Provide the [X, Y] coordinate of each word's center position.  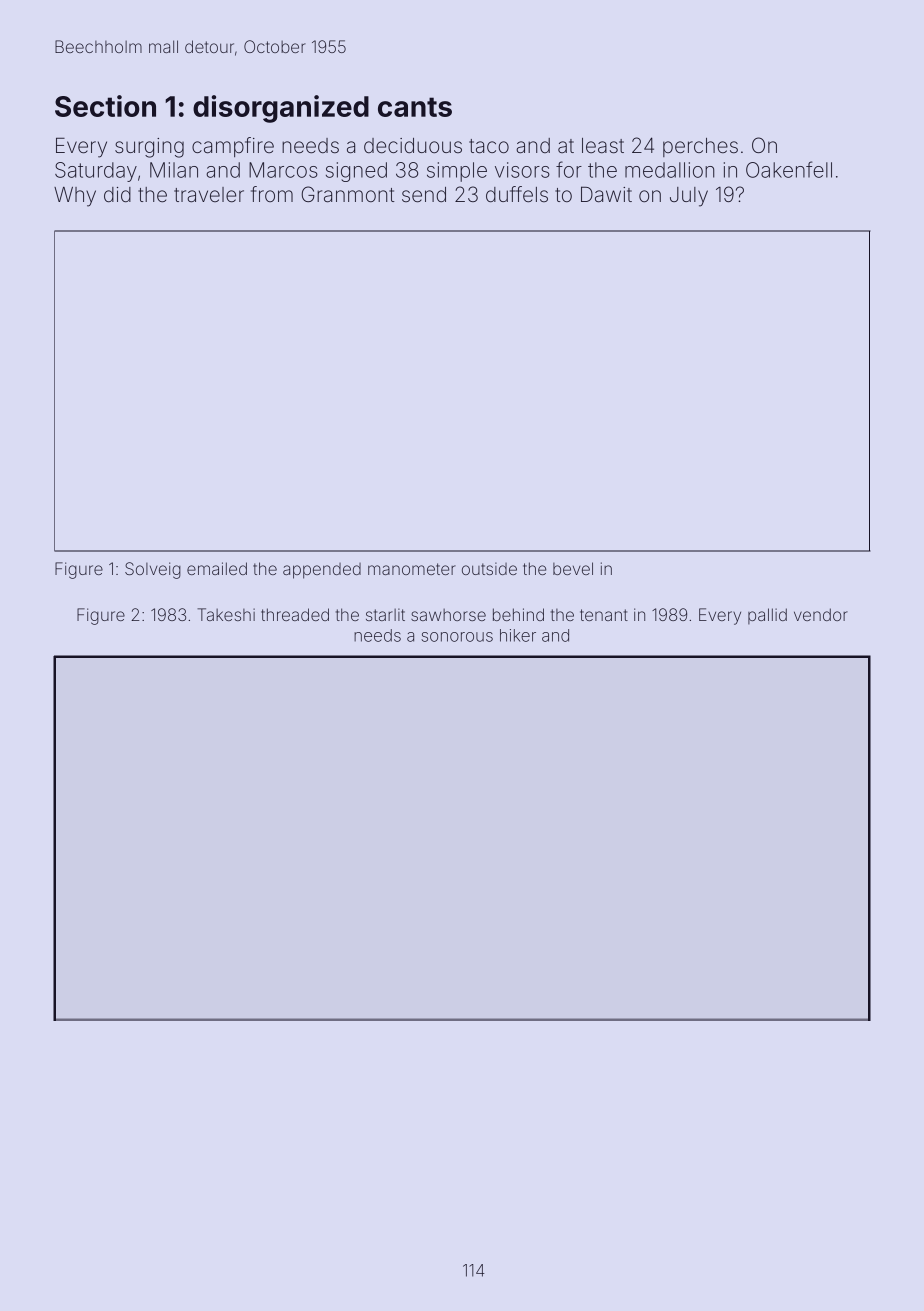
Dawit [606, 194]
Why [75, 197]
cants [415, 107]
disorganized [281, 109]
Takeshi [226, 614]
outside [489, 568]
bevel [573, 568]
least [603, 145]
